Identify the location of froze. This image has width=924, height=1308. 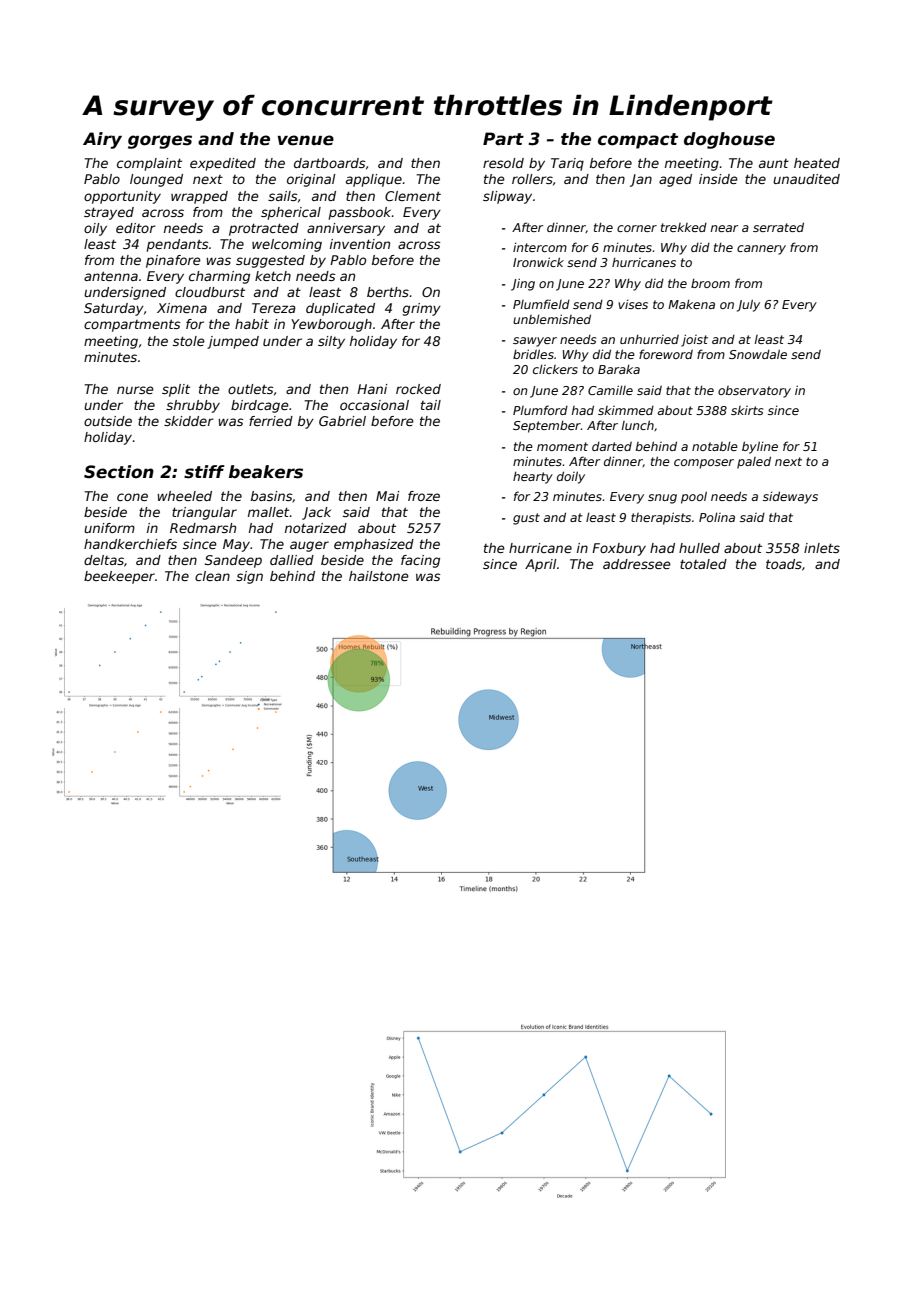
(424, 496).
